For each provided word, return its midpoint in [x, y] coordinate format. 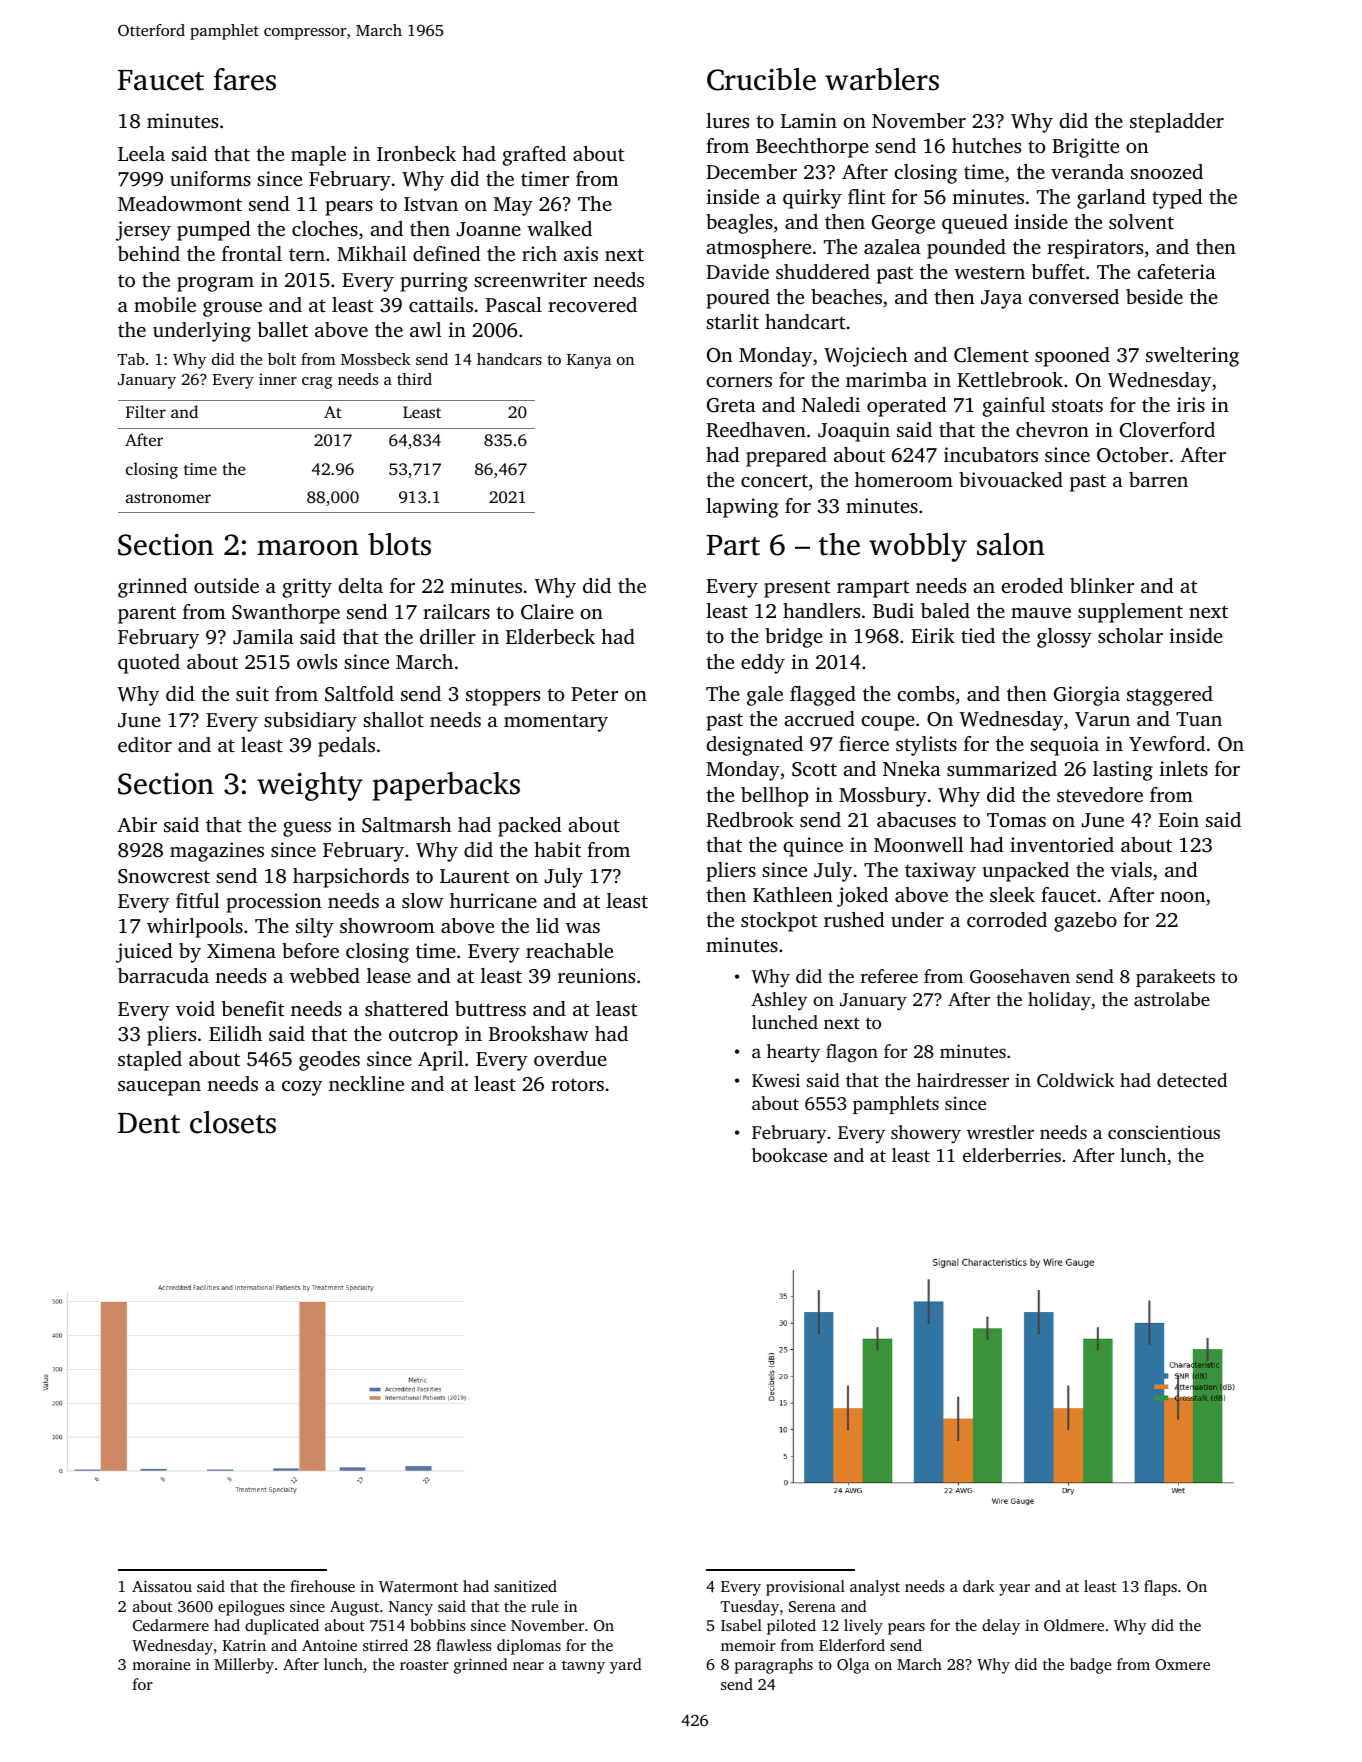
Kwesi [776, 1080]
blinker [1102, 585]
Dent [149, 1123]
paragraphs [774, 1666]
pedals [346, 747]
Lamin [809, 120]
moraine [161, 1664]
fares [245, 79]
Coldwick [1076, 1080]
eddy [763, 664]
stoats [1077, 405]
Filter [146, 411]
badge [1090, 1666]
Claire [547, 612]
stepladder [1177, 123]
